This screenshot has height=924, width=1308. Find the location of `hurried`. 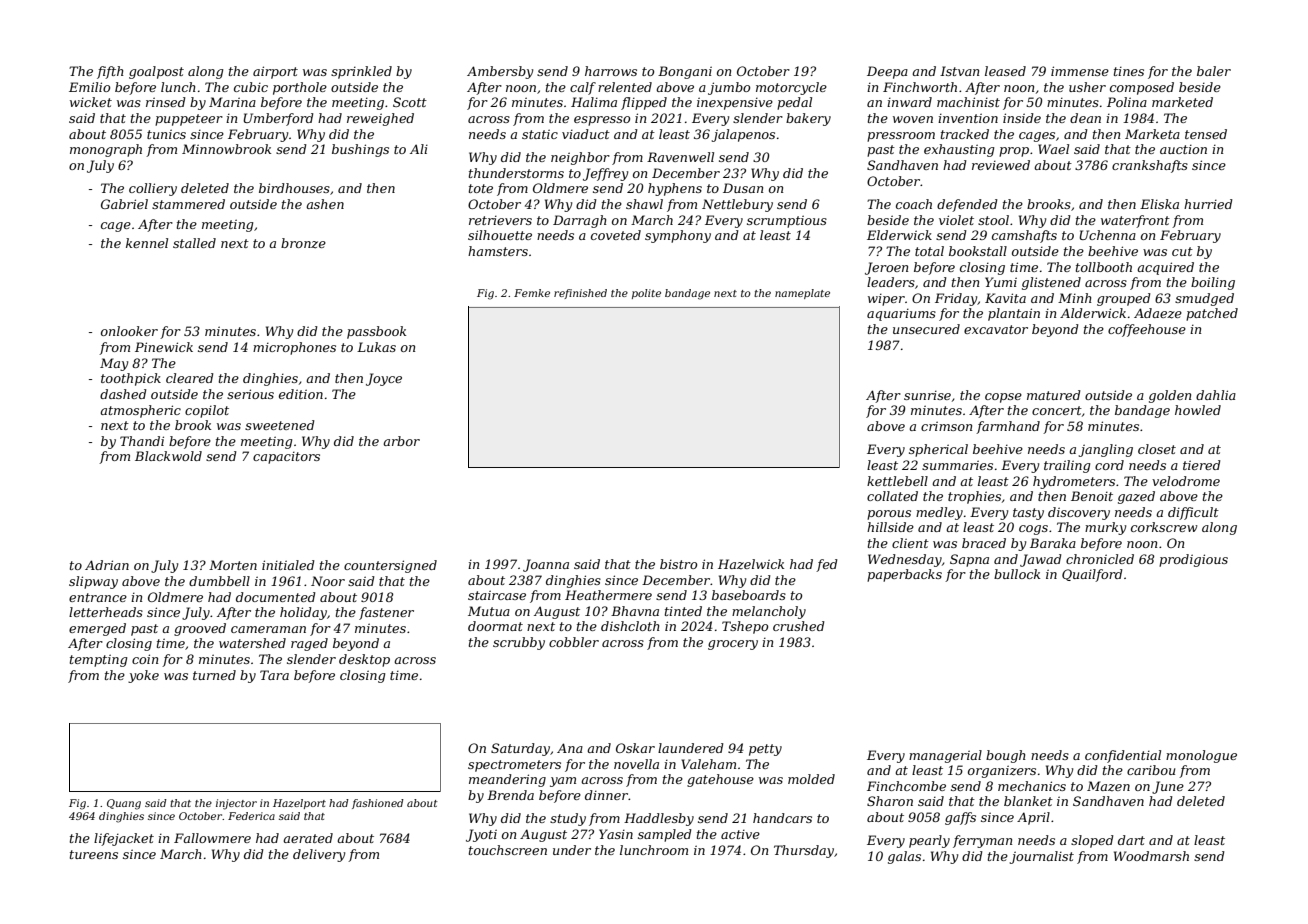

hurried is located at coordinates (1208, 204).
